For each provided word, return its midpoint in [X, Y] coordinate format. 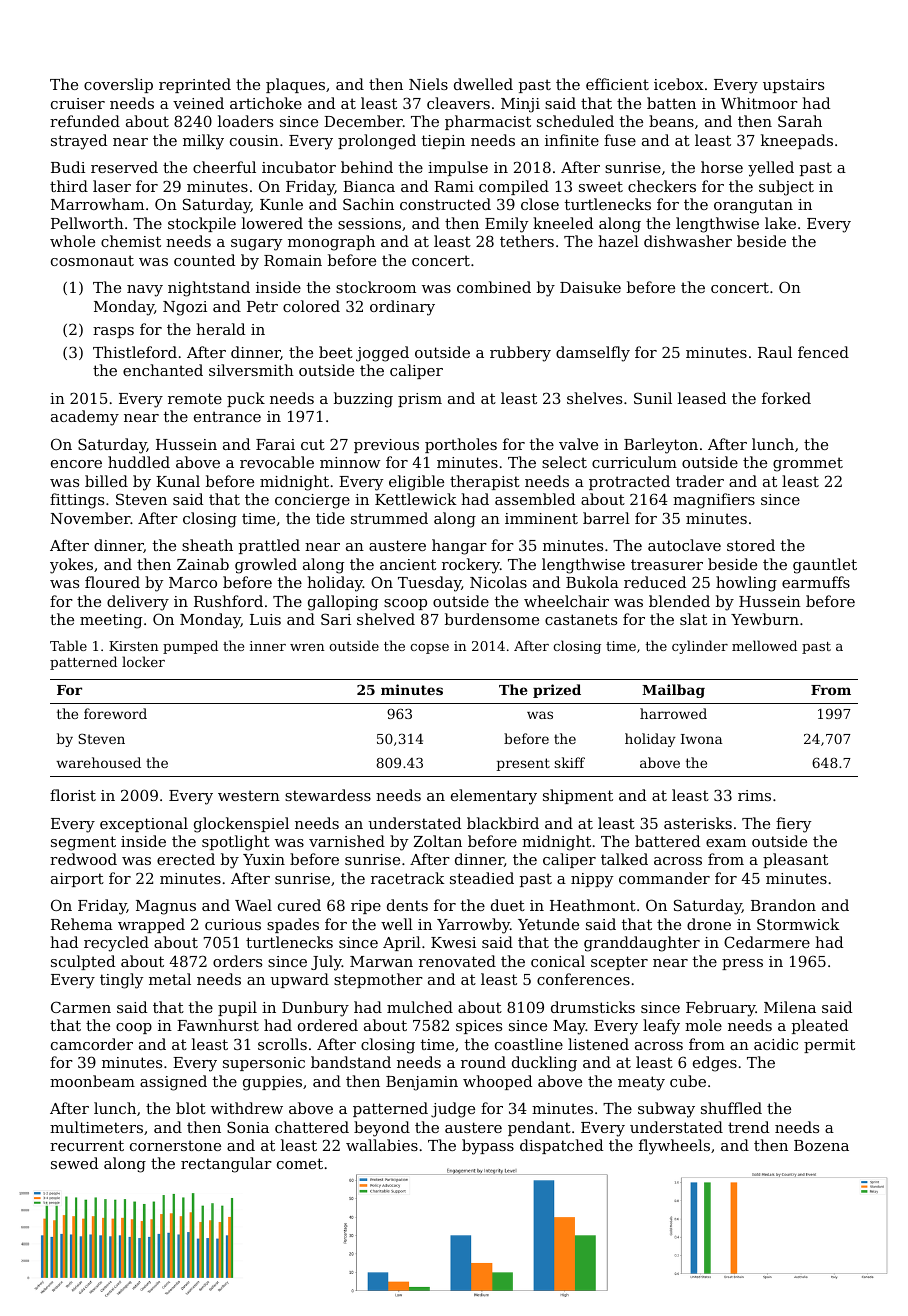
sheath [207, 545]
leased [702, 398]
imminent [541, 518]
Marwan [381, 961]
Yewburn [765, 619]
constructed [445, 204]
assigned [173, 1083]
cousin [254, 140]
